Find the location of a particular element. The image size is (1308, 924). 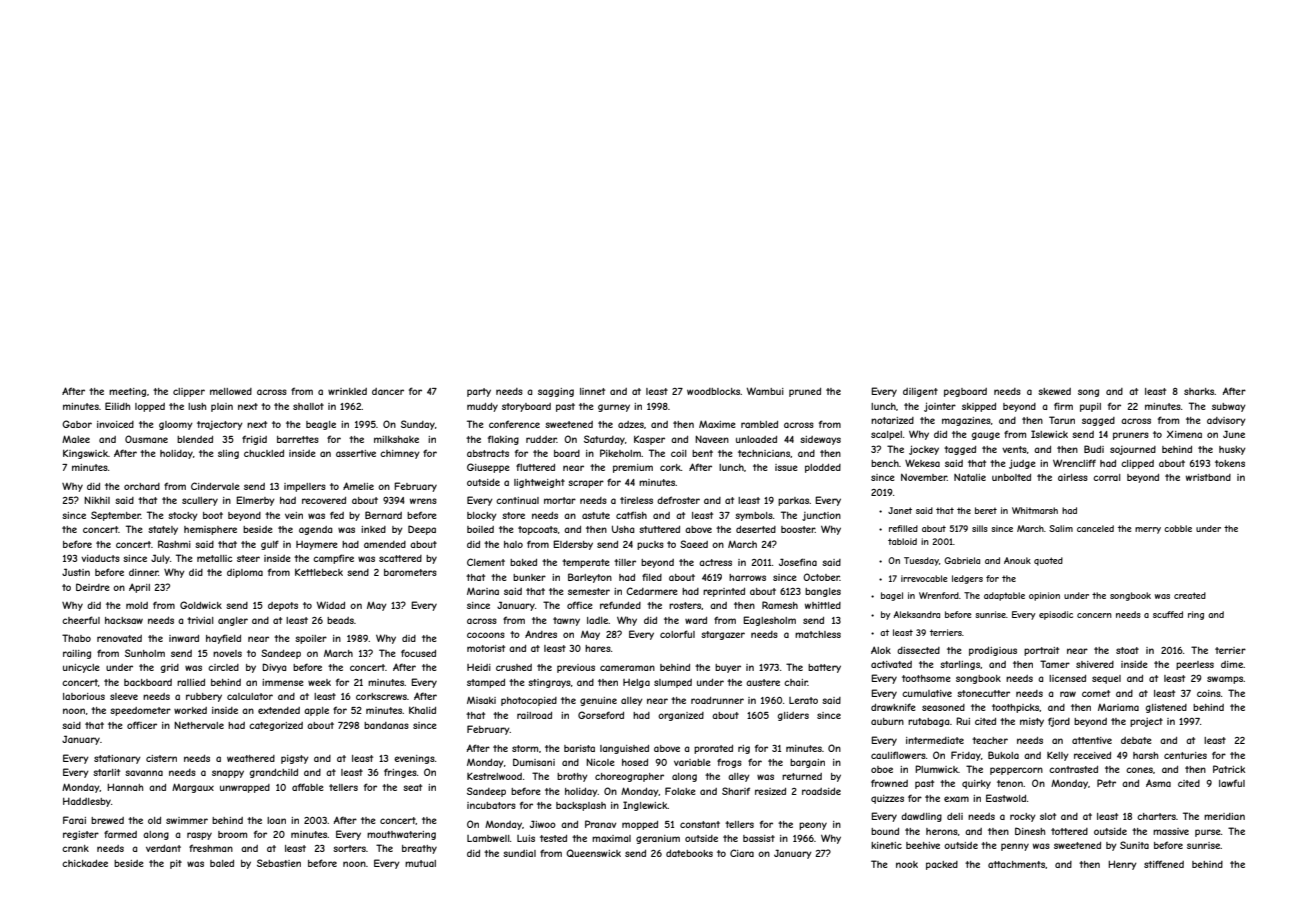

continual is located at coordinates (517, 500).
